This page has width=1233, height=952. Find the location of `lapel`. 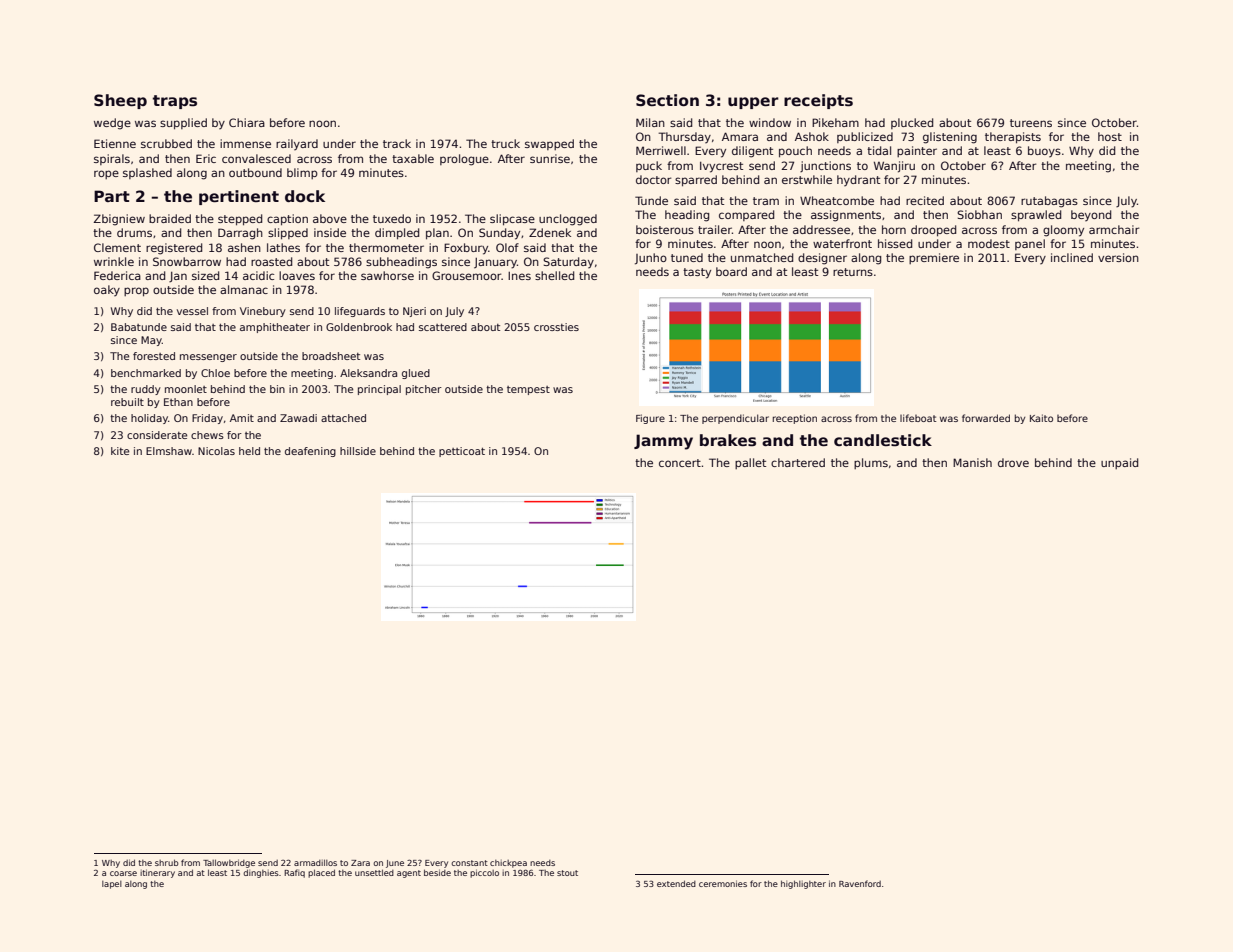

lapel is located at coordinates (112, 885).
